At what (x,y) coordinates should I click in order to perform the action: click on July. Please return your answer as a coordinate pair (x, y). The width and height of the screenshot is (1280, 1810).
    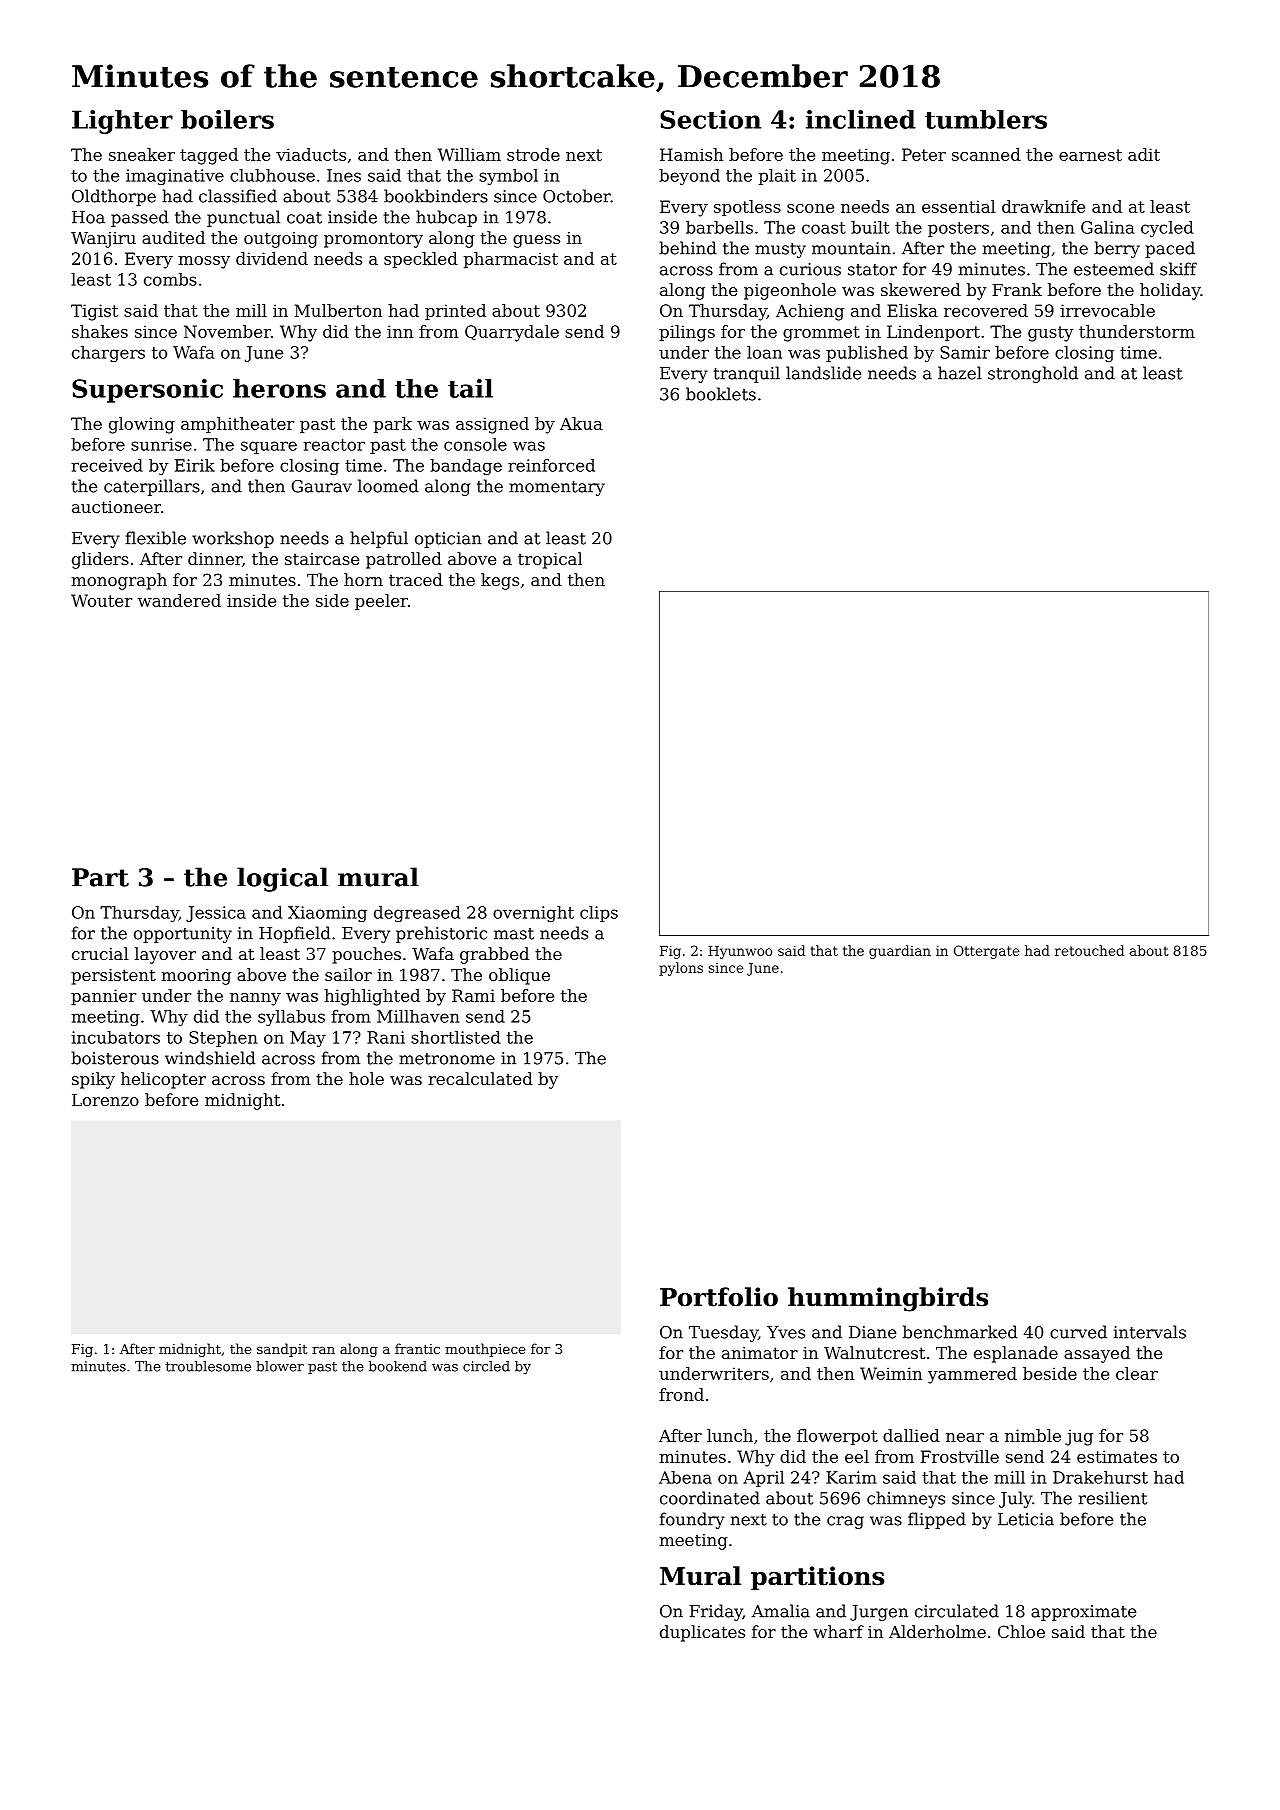
    Looking at the image, I should click on (1015, 1499).
